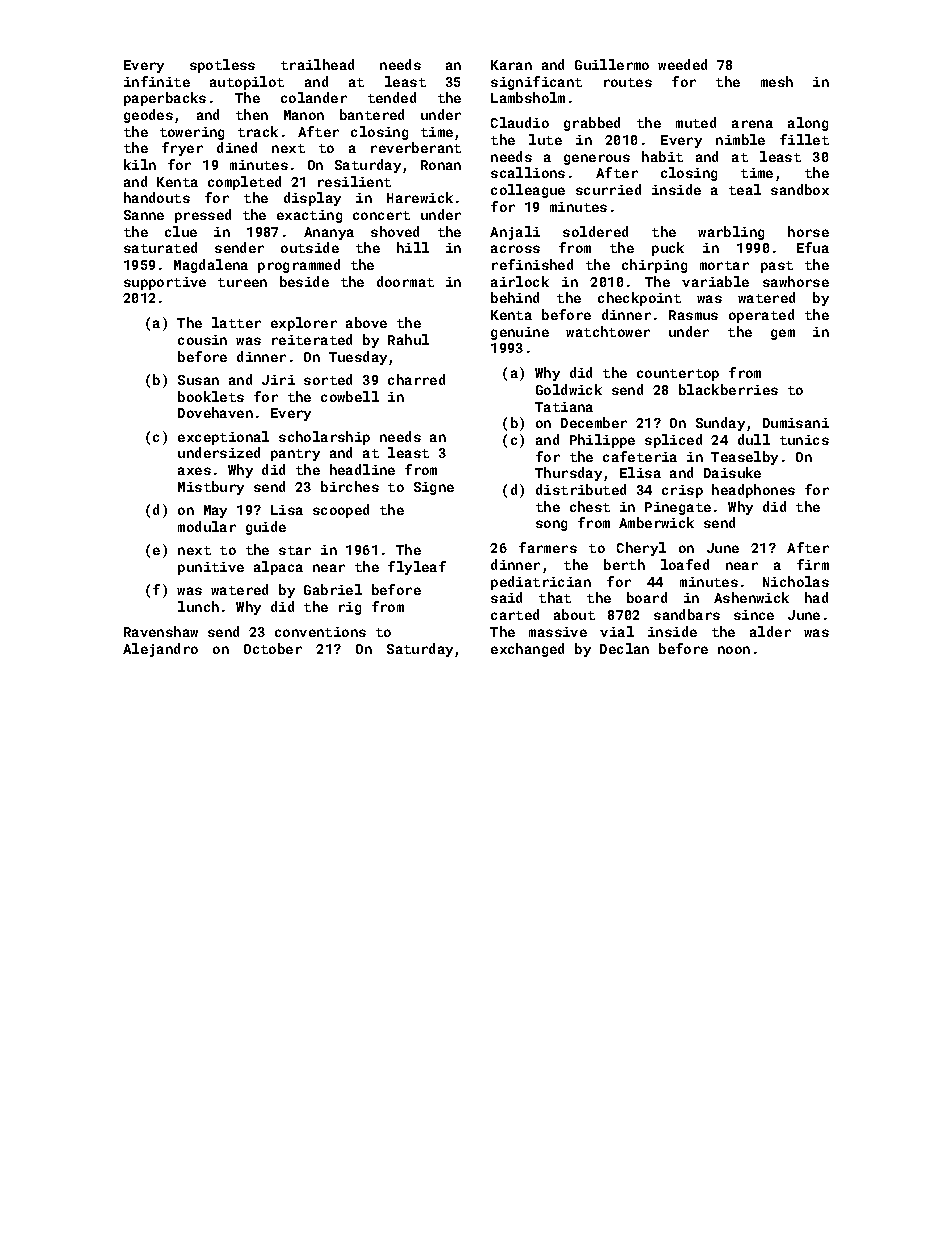  Describe the element at coordinates (420, 197) in the screenshot. I see `Harewick` at that location.
